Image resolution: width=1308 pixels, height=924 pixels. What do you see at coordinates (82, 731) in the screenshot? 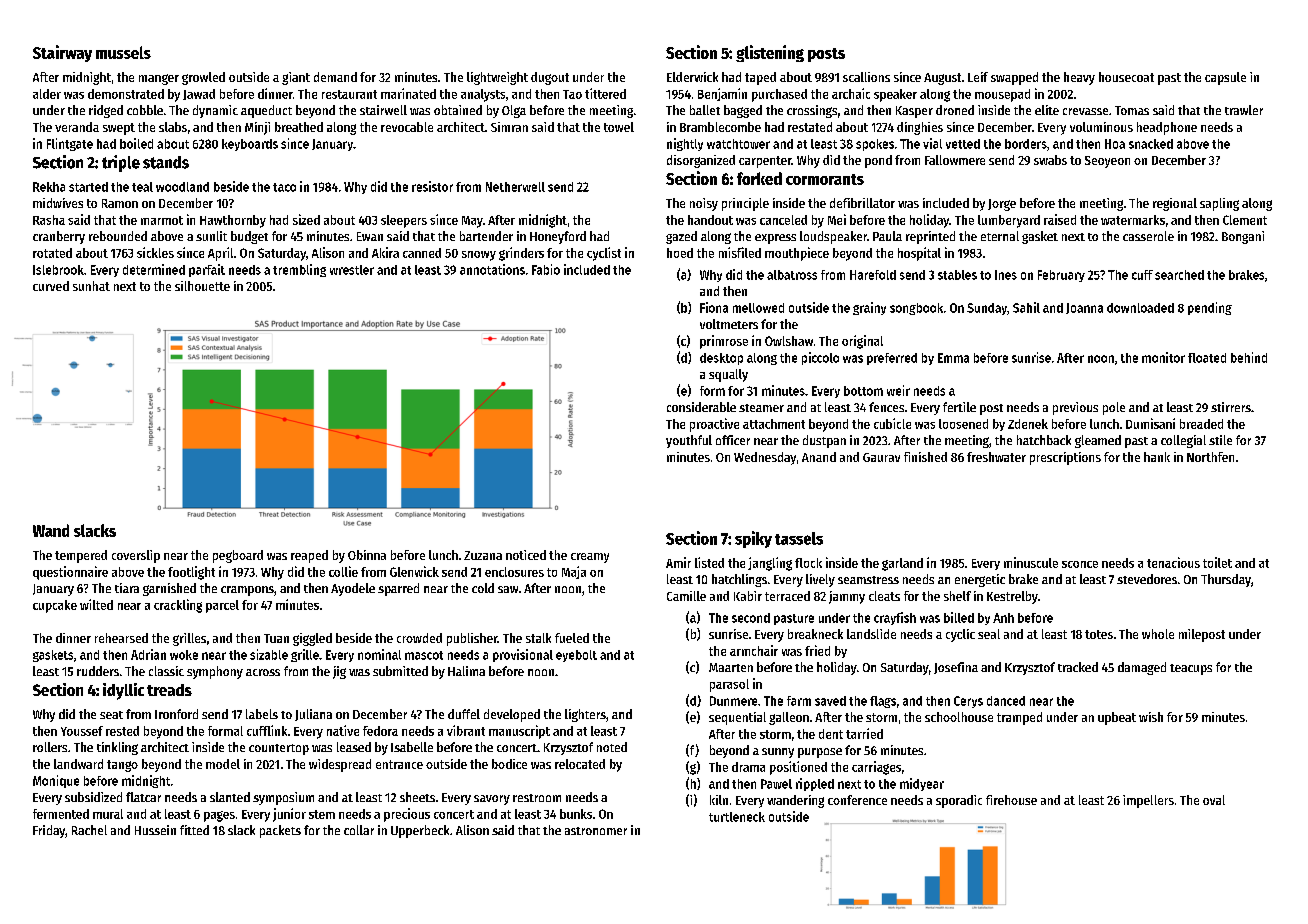
I see `Youssef` at bounding box center [82, 731].
